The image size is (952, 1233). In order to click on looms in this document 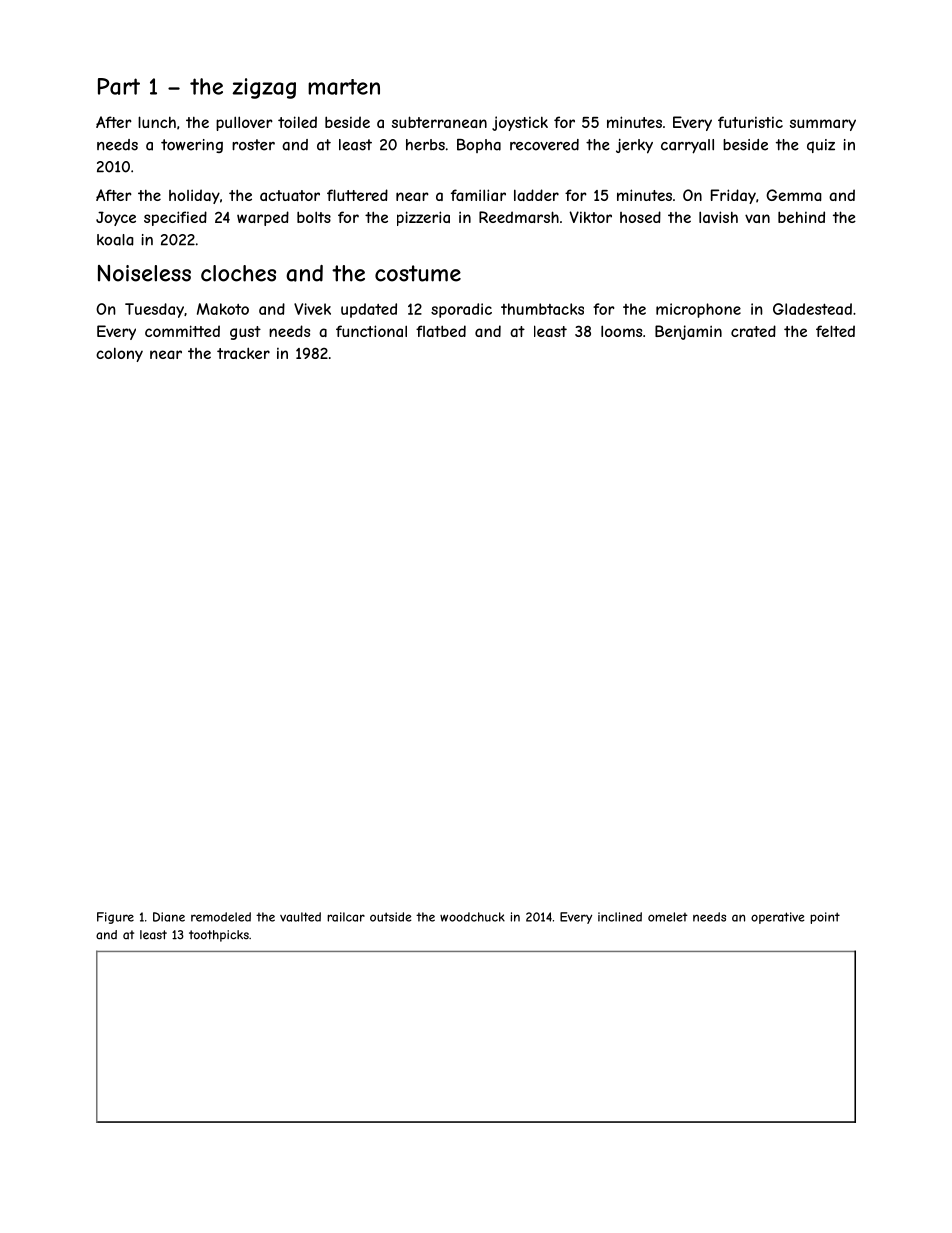, I will do `click(621, 331)`.
